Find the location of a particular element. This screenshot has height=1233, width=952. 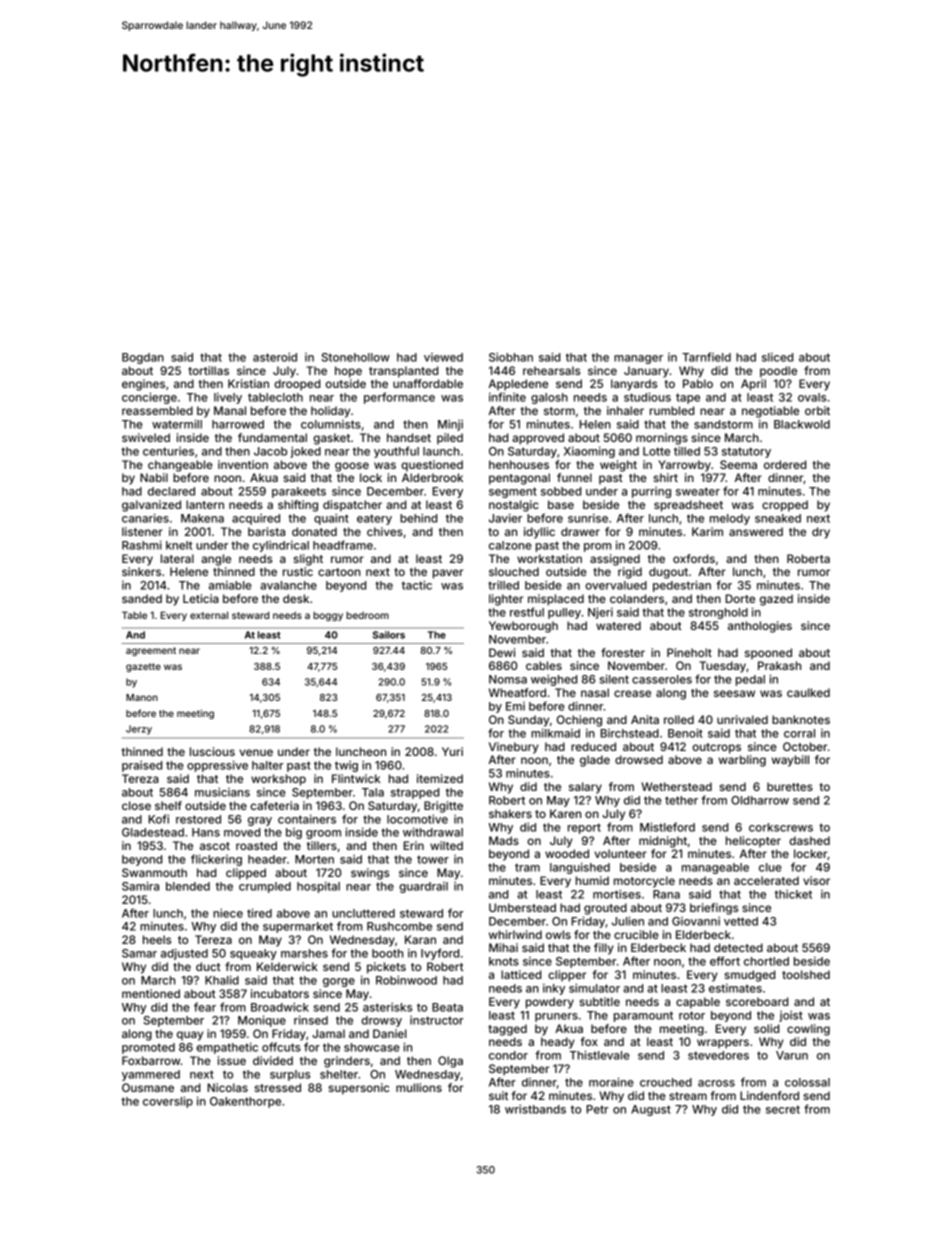

stronghold is located at coordinates (718, 613).
